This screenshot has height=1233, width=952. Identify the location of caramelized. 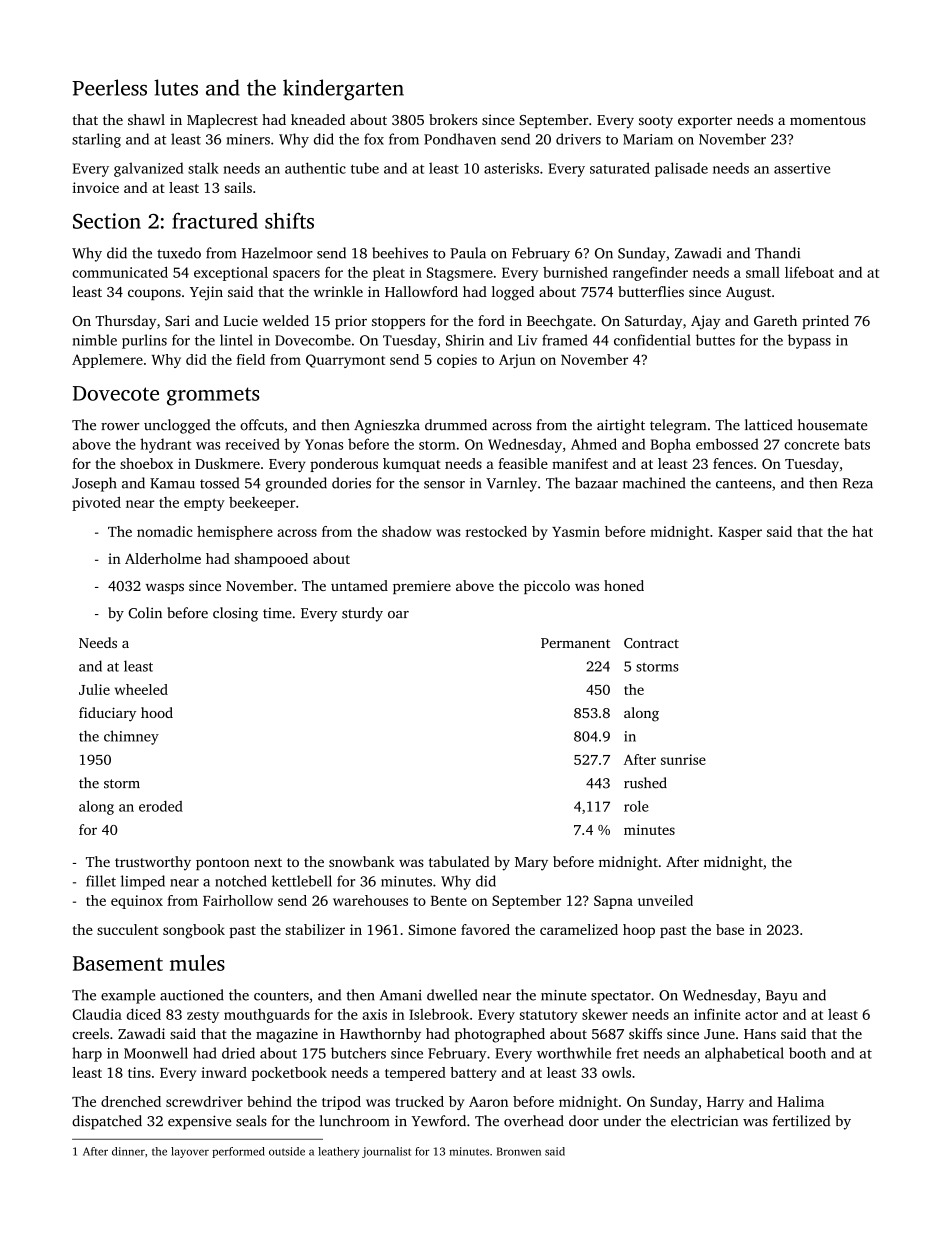
(579, 929).
